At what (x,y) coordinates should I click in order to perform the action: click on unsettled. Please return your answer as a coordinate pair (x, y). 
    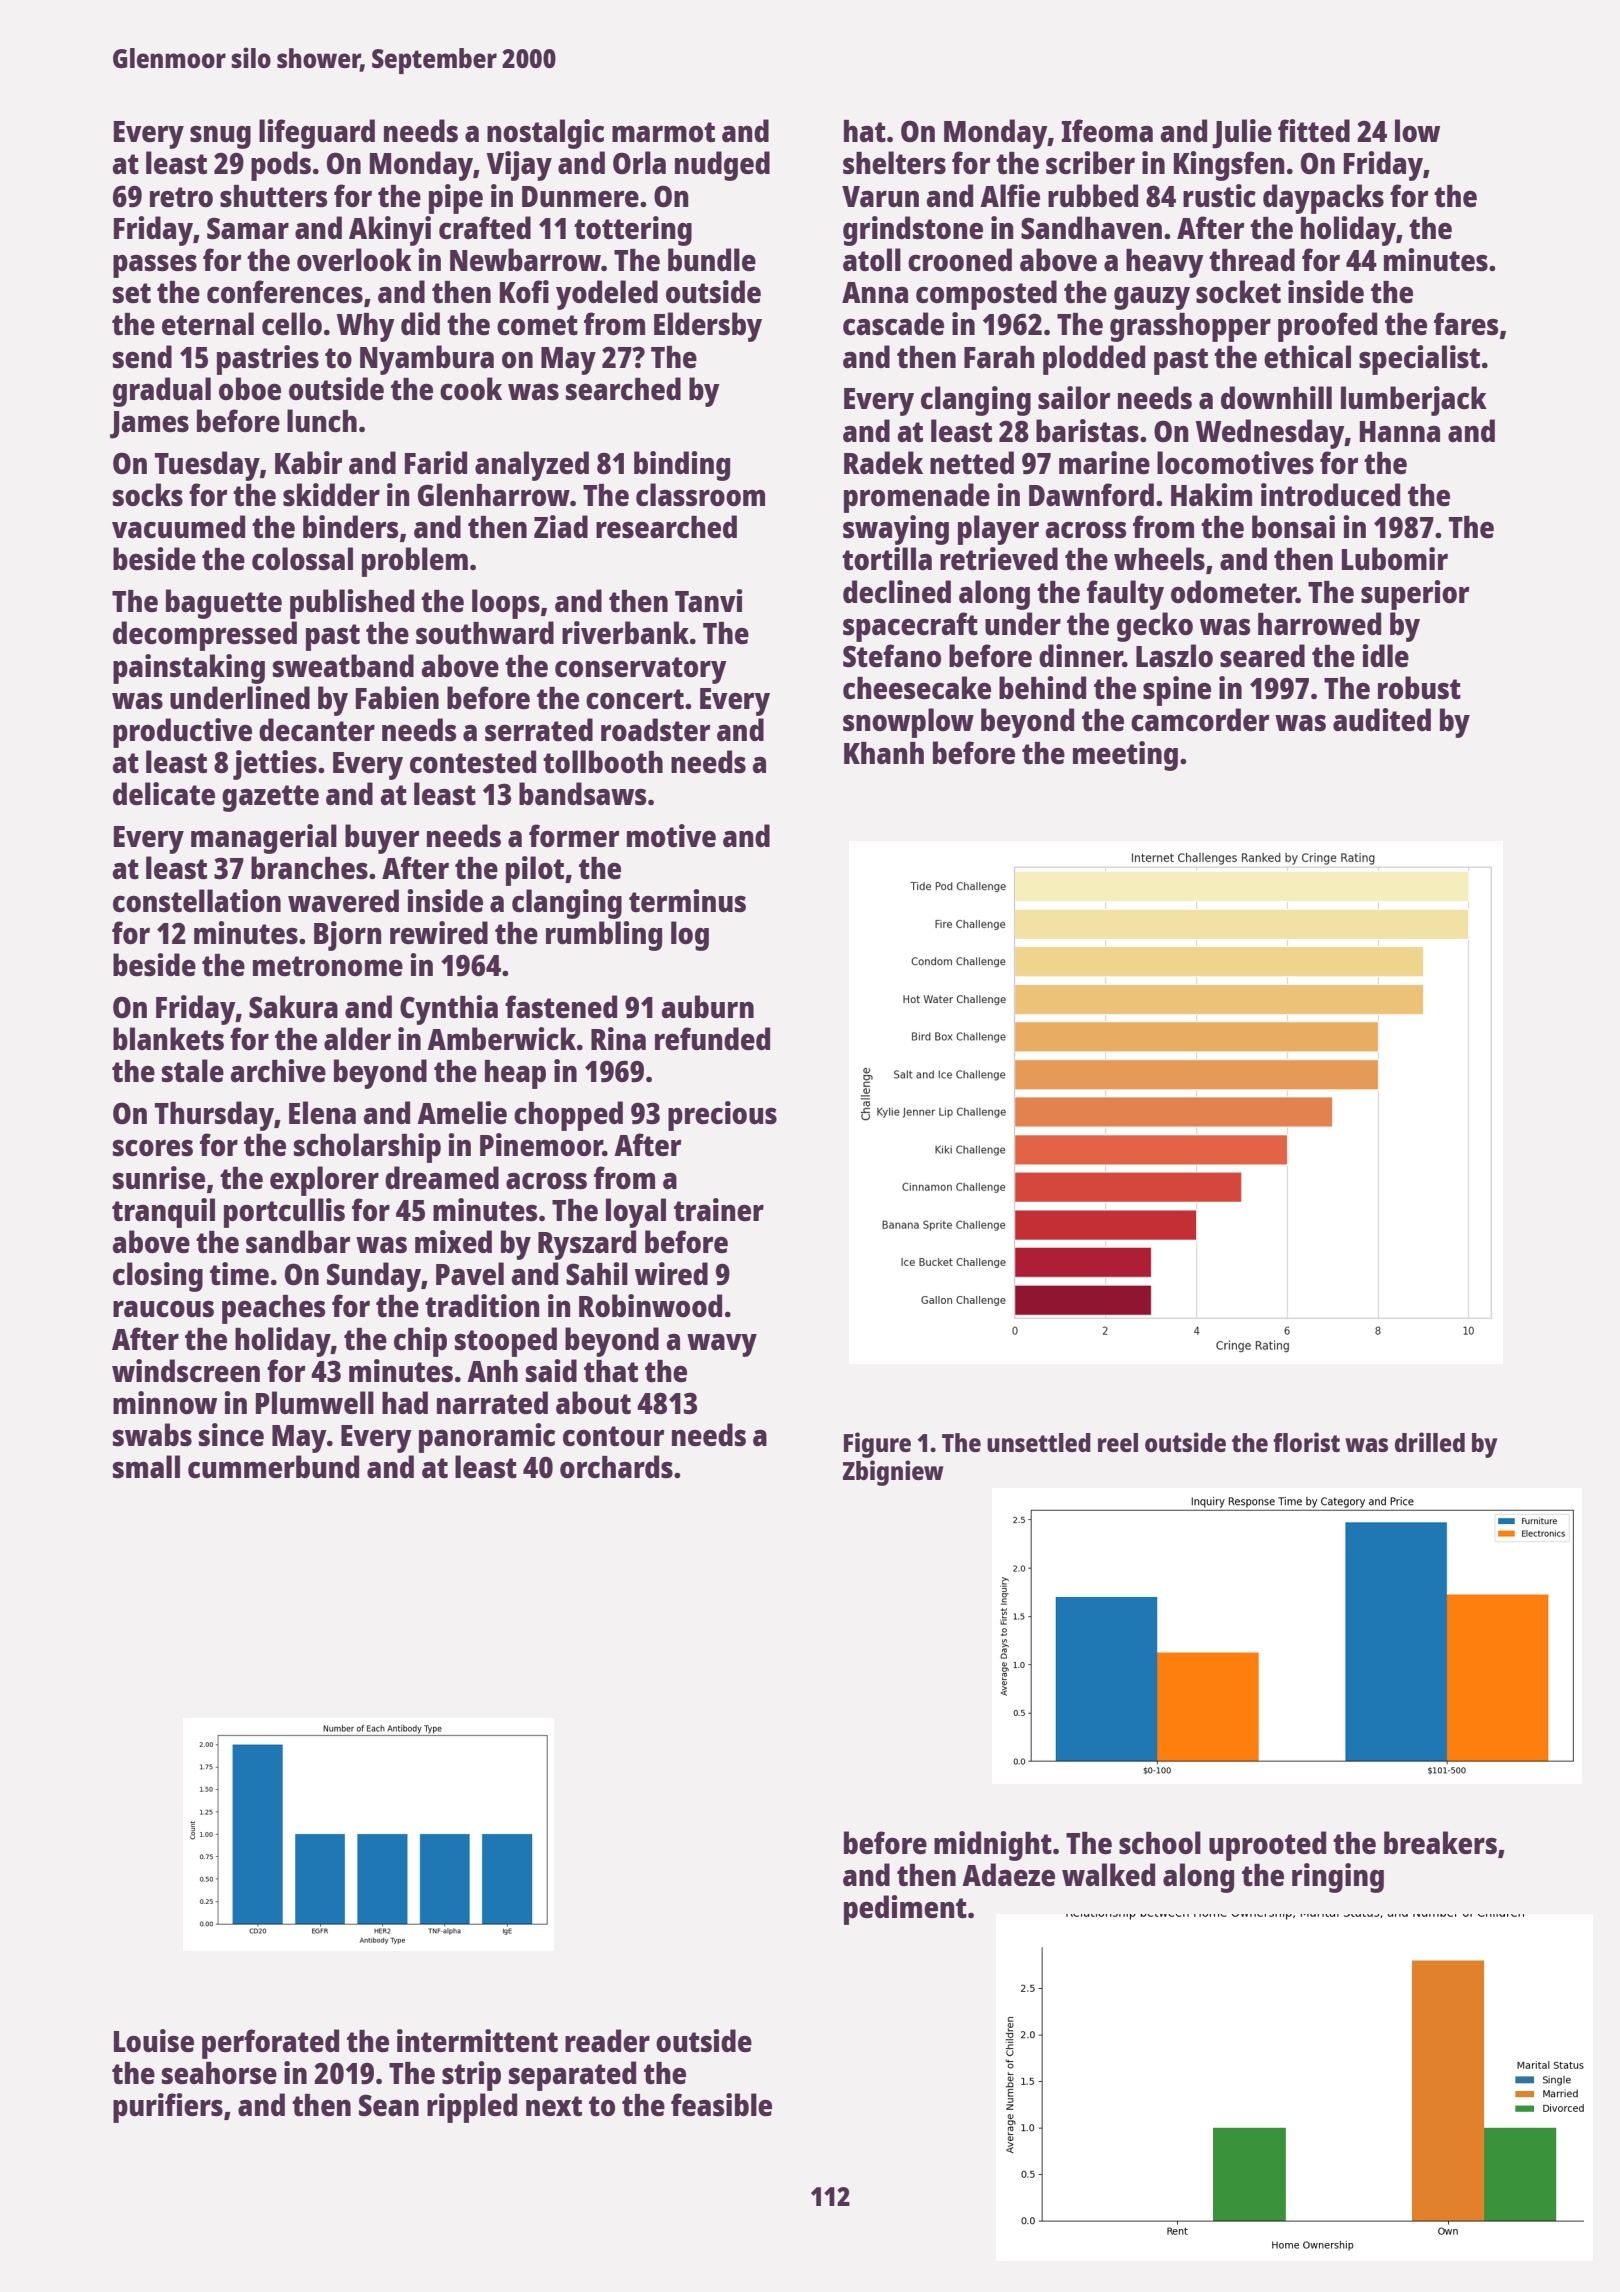
    Looking at the image, I should click on (1039, 1442).
